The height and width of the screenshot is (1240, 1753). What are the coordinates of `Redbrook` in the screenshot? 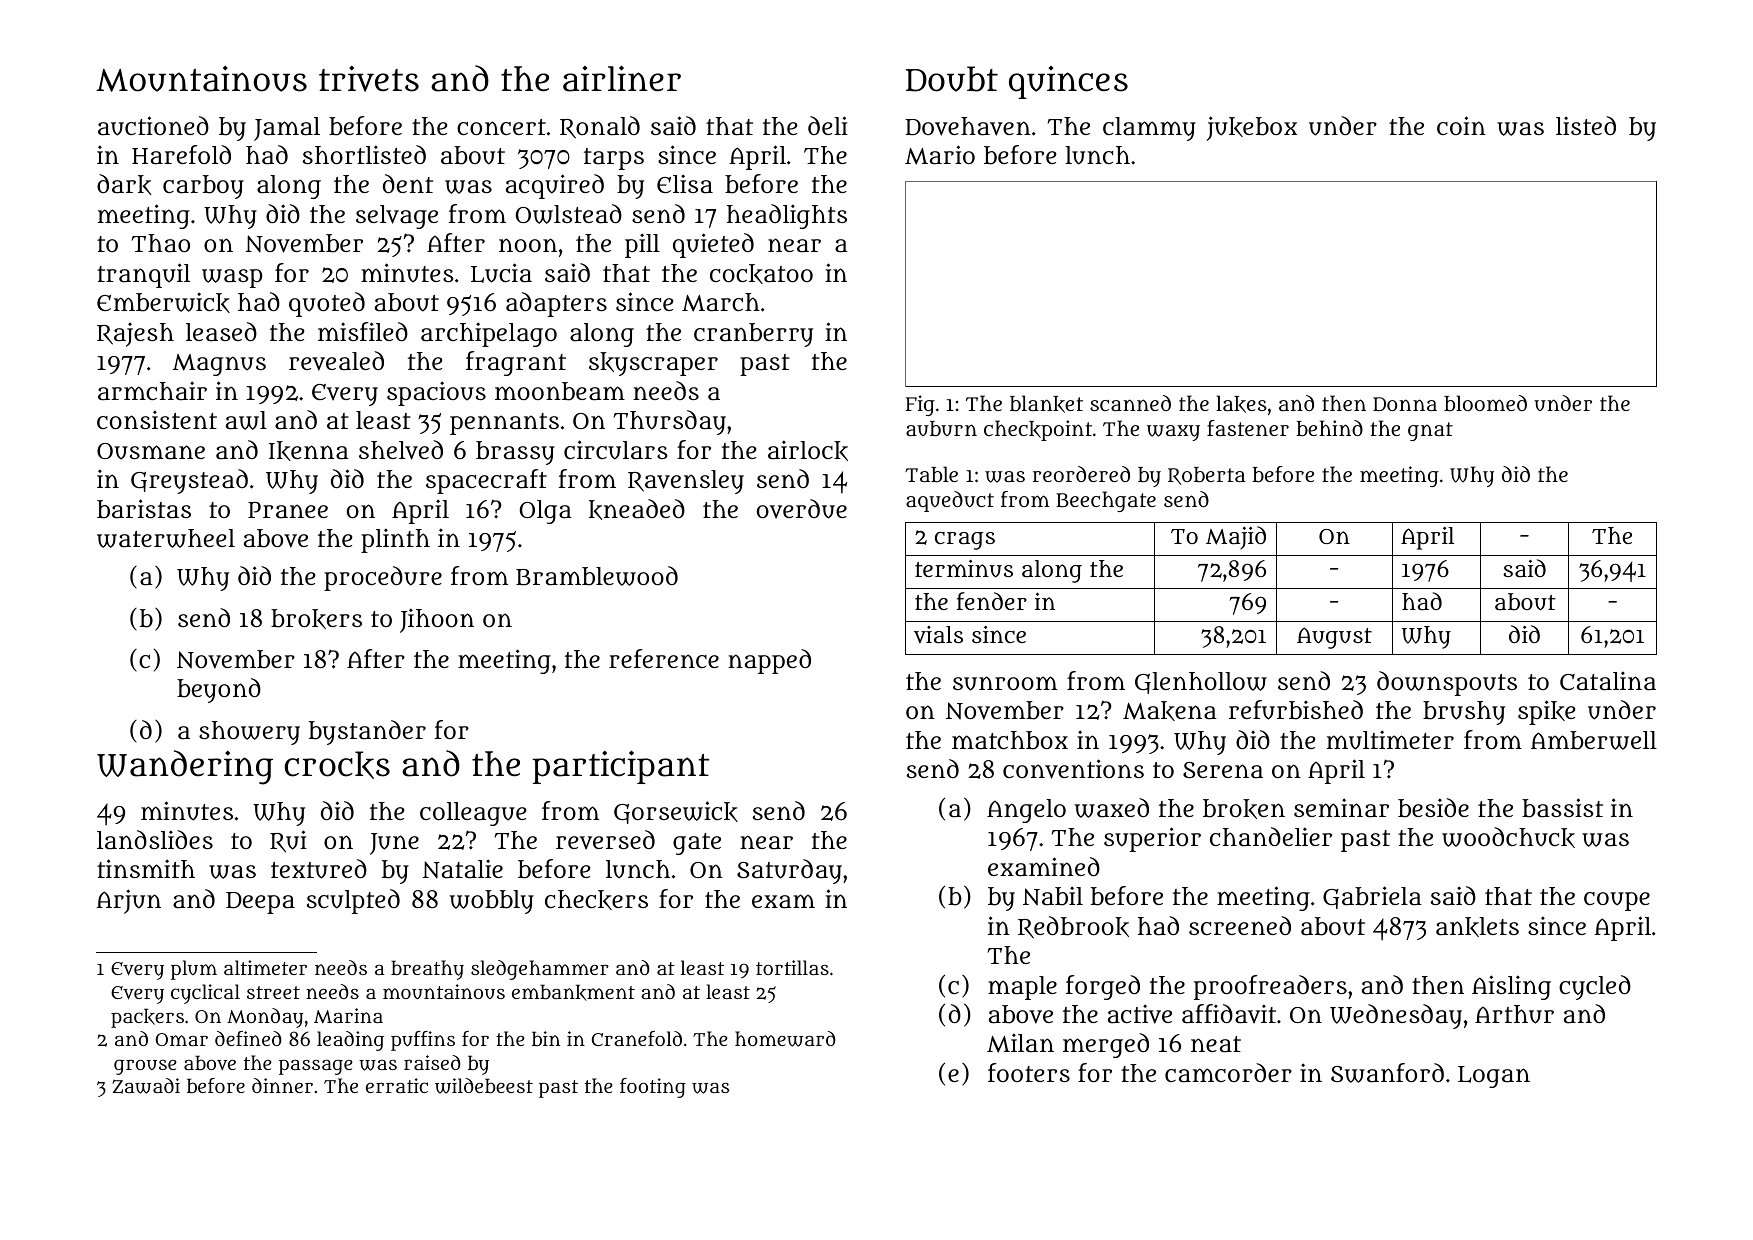 It's located at (1073, 927).
